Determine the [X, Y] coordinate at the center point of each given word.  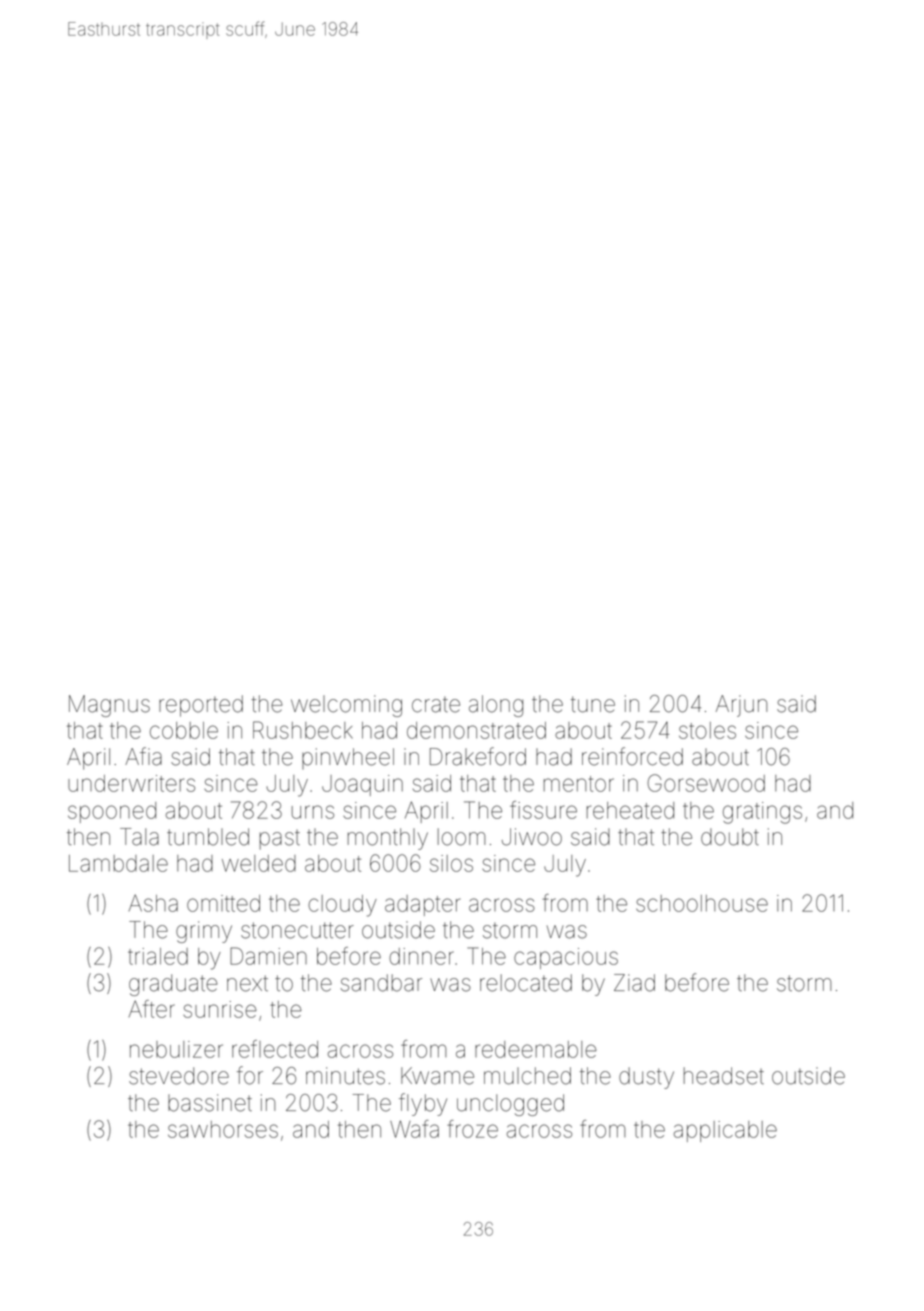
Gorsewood [706, 783]
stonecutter [297, 930]
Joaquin [362, 785]
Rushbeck [303, 730]
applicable [725, 1131]
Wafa [414, 1129]
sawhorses [223, 1129]
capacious [566, 958]
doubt [730, 837]
